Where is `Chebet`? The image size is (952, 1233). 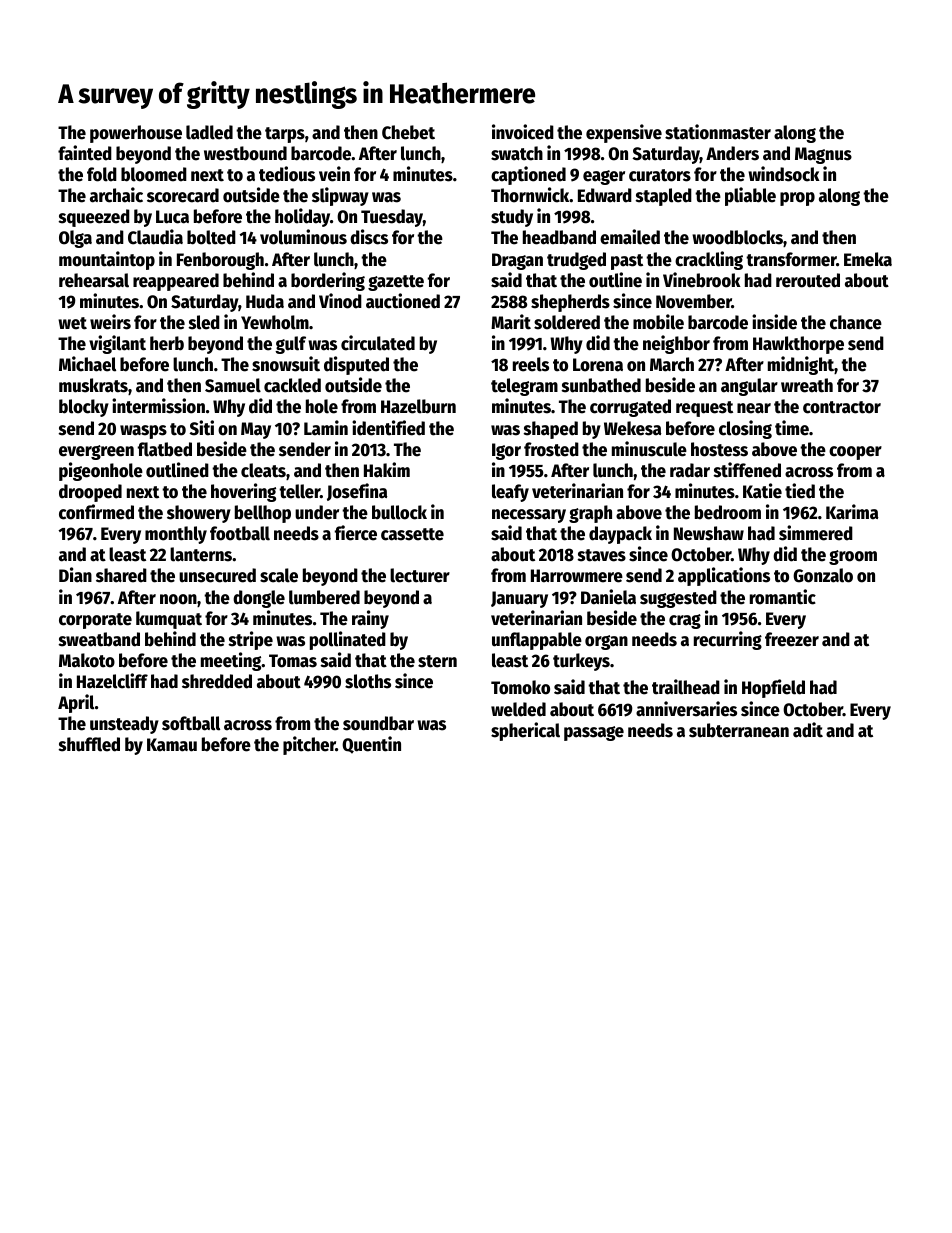
Chebet is located at coordinates (408, 132).
